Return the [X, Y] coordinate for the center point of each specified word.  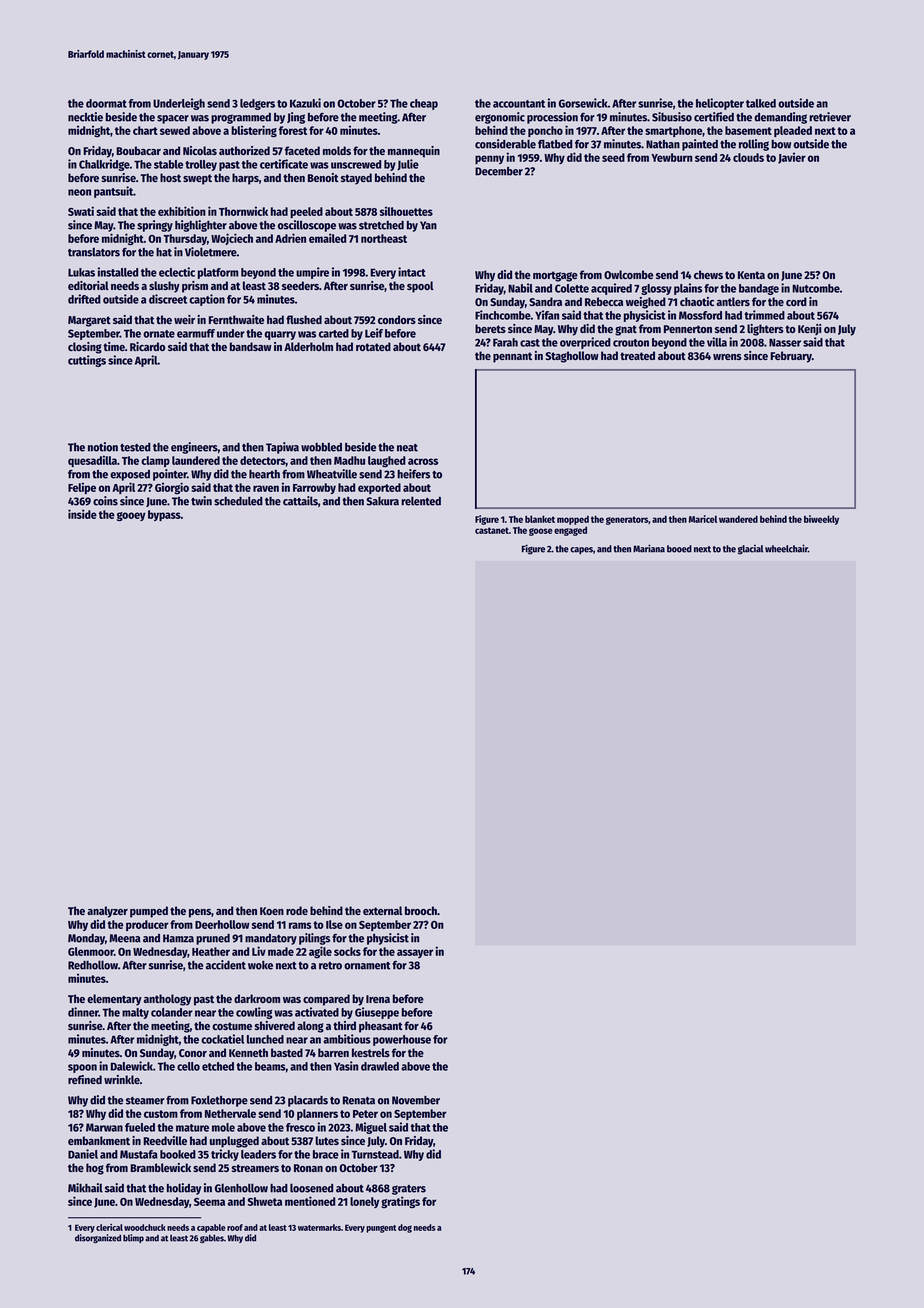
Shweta [265, 1201]
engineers [194, 448]
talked [761, 103]
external [382, 910]
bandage [759, 289]
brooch [421, 910]
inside [82, 514]
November [416, 1100]
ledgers [257, 104]
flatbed [555, 144]
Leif [374, 333]
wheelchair [786, 548]
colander [172, 1012]
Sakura [382, 501]
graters [409, 1190]
